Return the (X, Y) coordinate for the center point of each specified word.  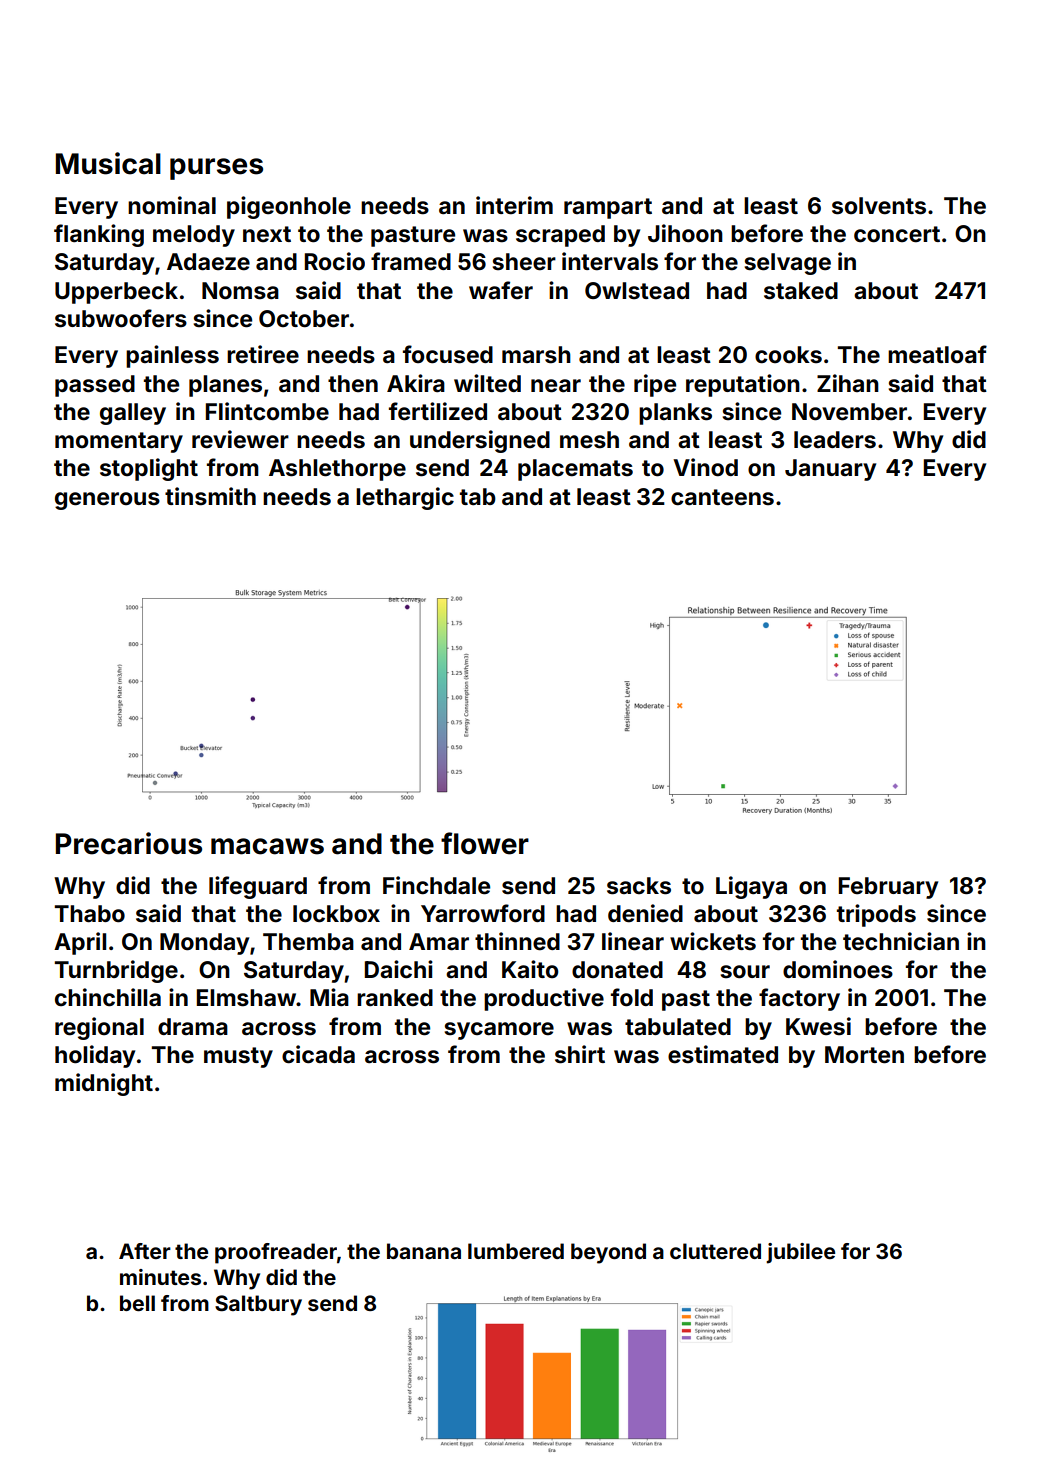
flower (485, 843)
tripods (876, 915)
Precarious (129, 843)
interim (514, 205)
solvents (879, 206)
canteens (722, 497)
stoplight (149, 469)
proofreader (276, 1253)
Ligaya (751, 887)
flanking (99, 235)
